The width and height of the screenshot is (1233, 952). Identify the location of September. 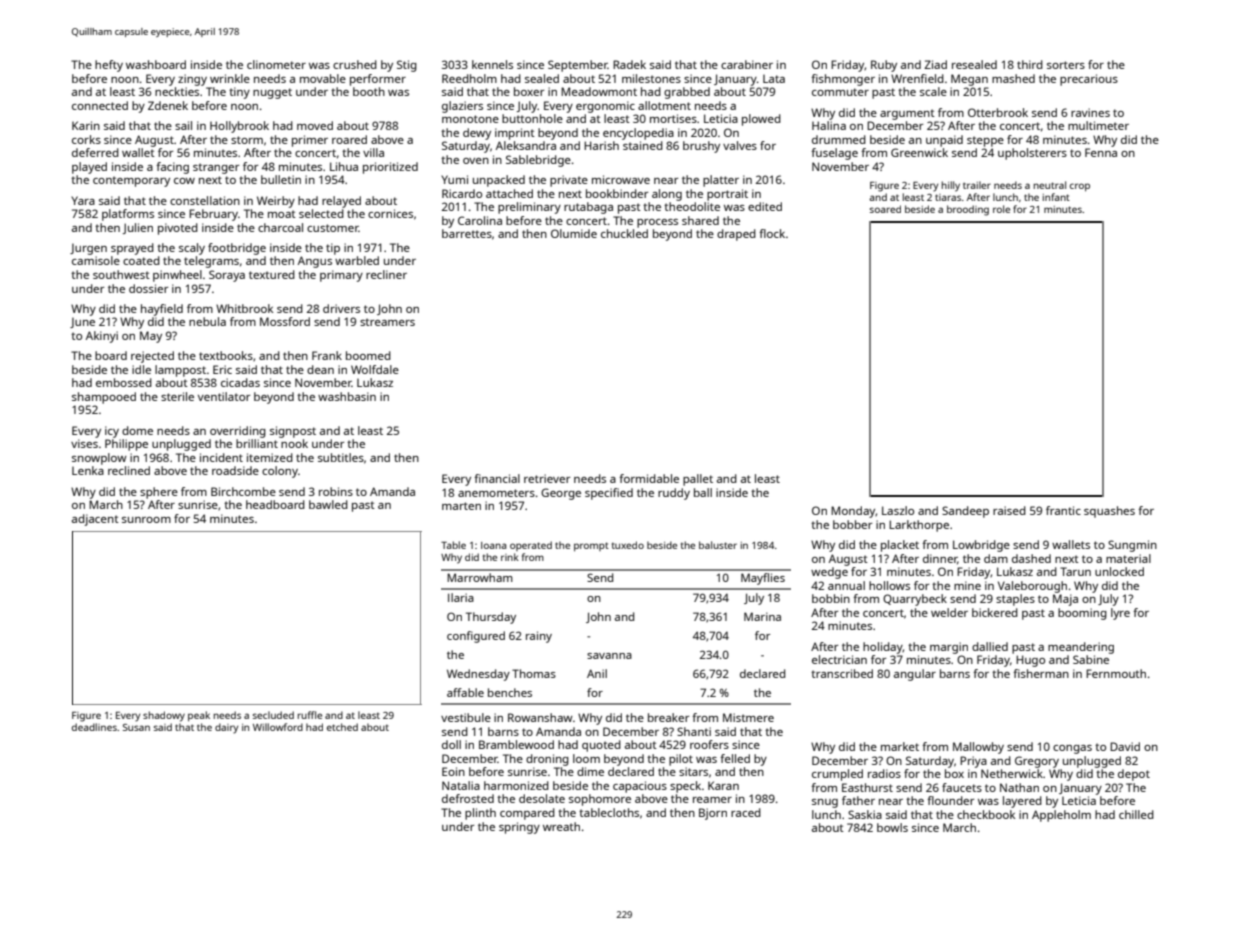
(578, 66).
